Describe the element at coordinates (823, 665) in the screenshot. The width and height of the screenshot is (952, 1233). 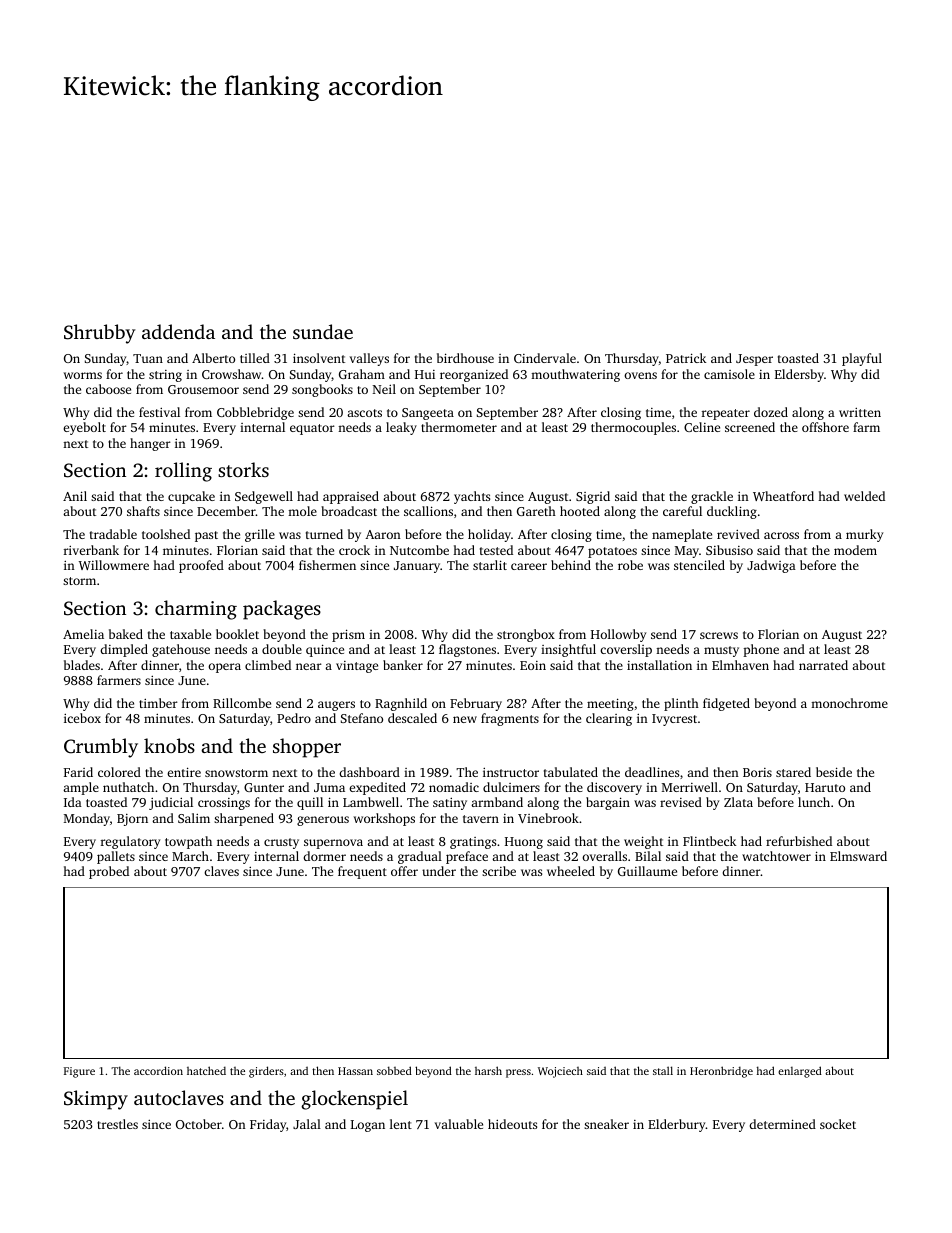
I see `narrated` at that location.
